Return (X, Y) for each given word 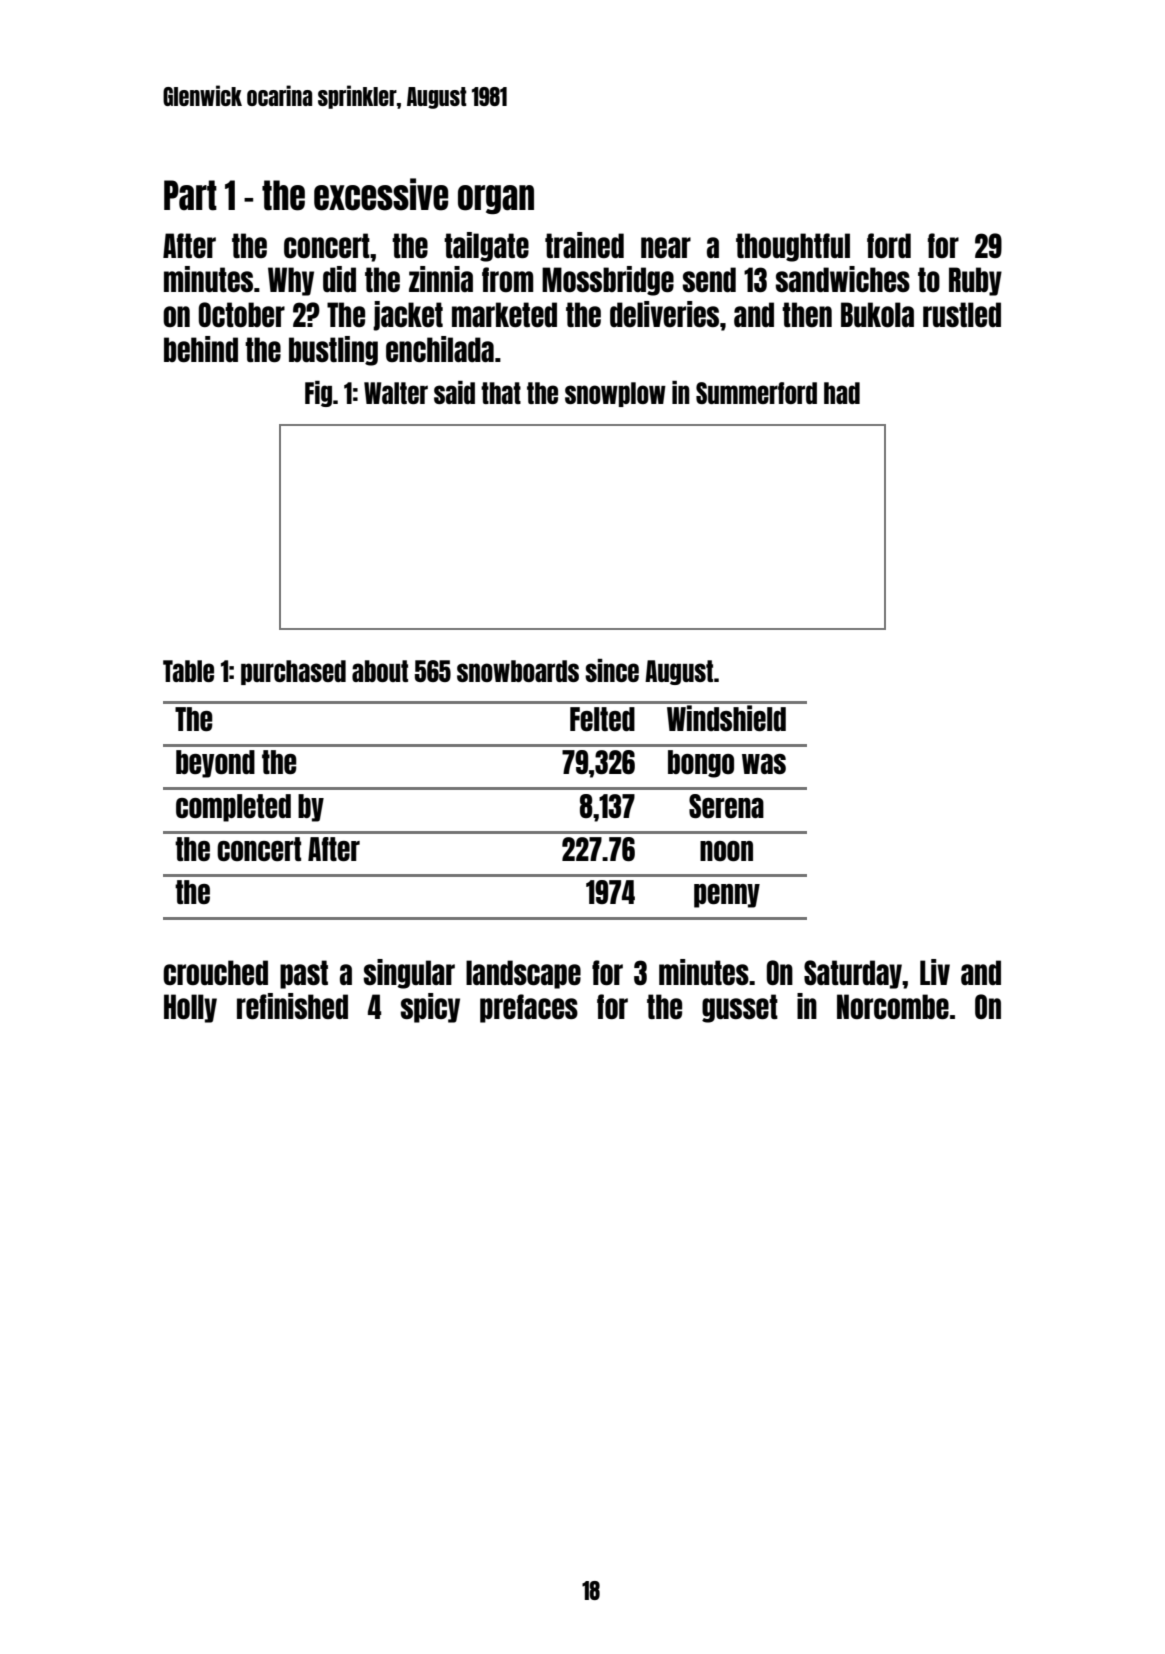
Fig (318, 394)
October (242, 314)
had (842, 393)
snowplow (615, 394)
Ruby (975, 281)
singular (409, 974)
